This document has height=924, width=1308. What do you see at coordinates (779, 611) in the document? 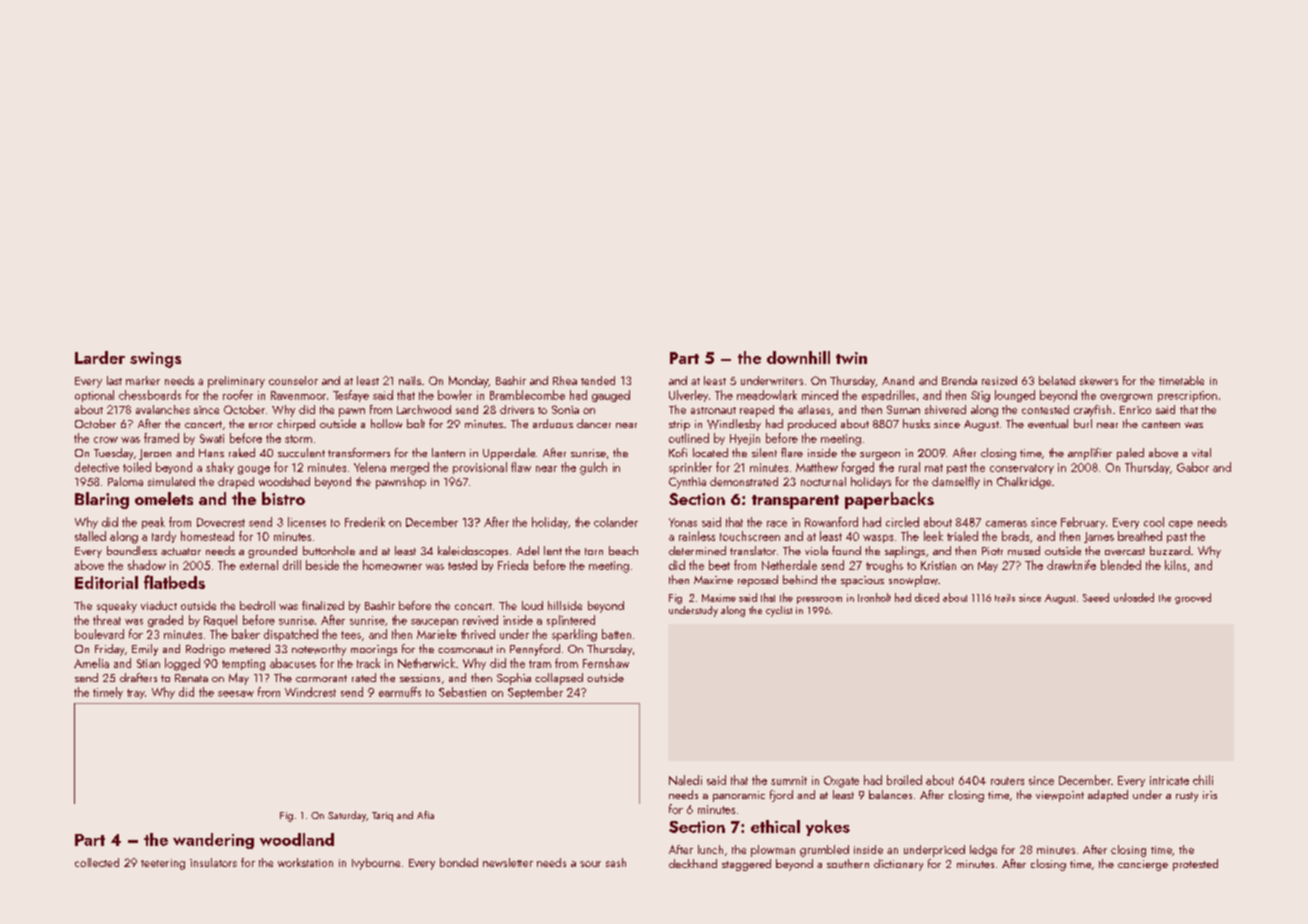
I see `cyclist` at bounding box center [779, 611].
